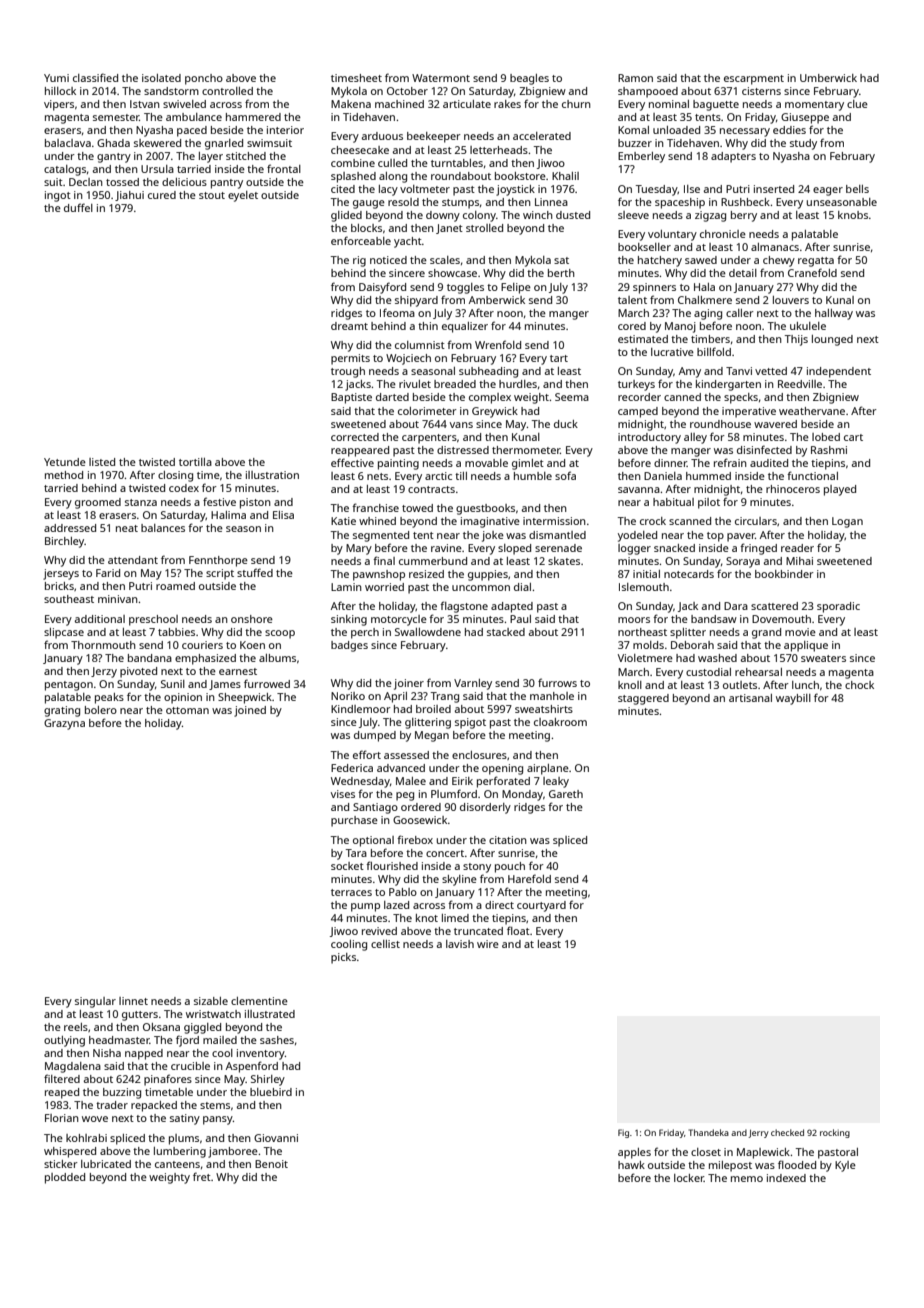 Image resolution: width=924 pixels, height=1308 pixels. What do you see at coordinates (478, 931) in the screenshot?
I see `truncated` at bounding box center [478, 931].
